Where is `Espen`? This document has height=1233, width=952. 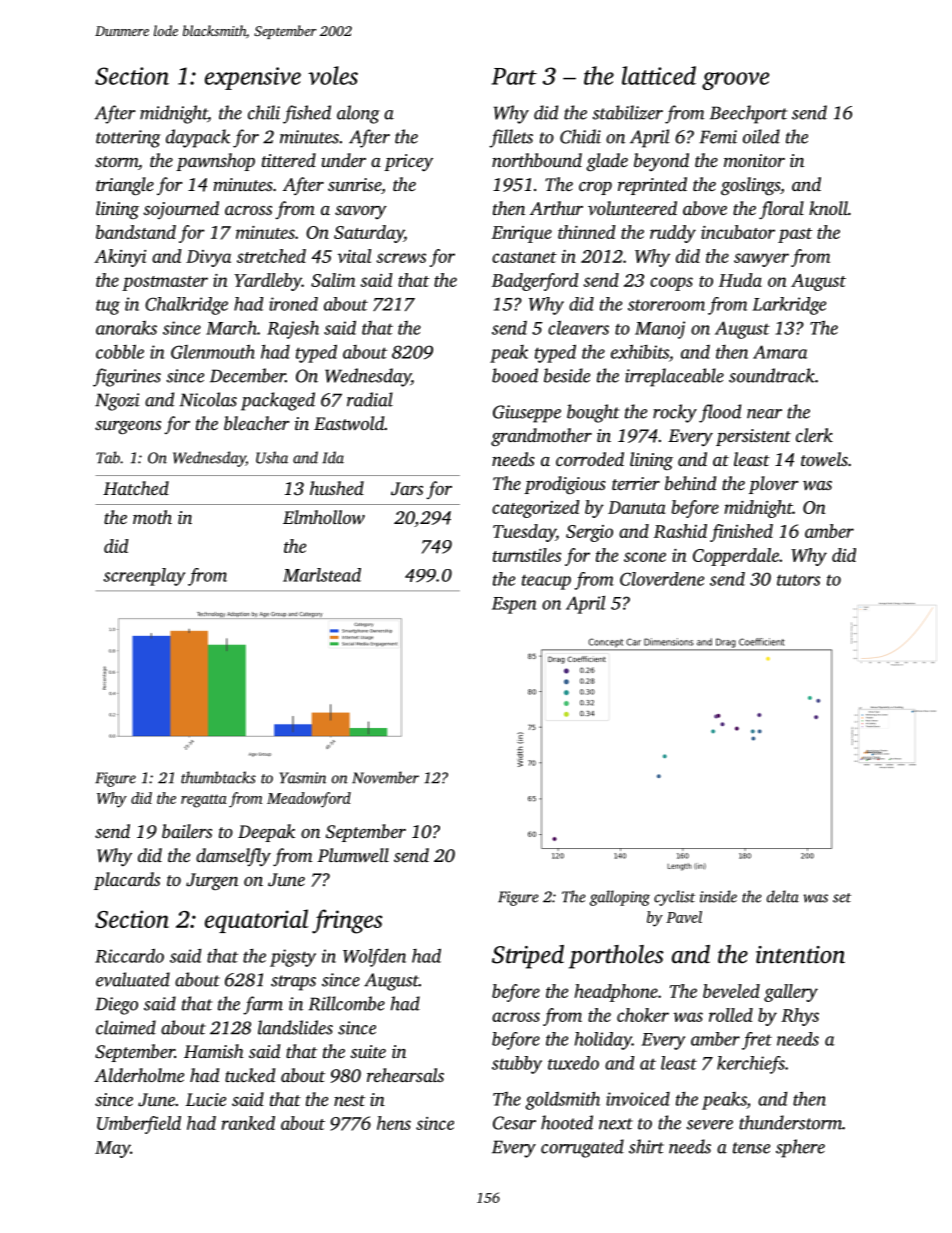
Espen is located at coordinates (514, 605).
